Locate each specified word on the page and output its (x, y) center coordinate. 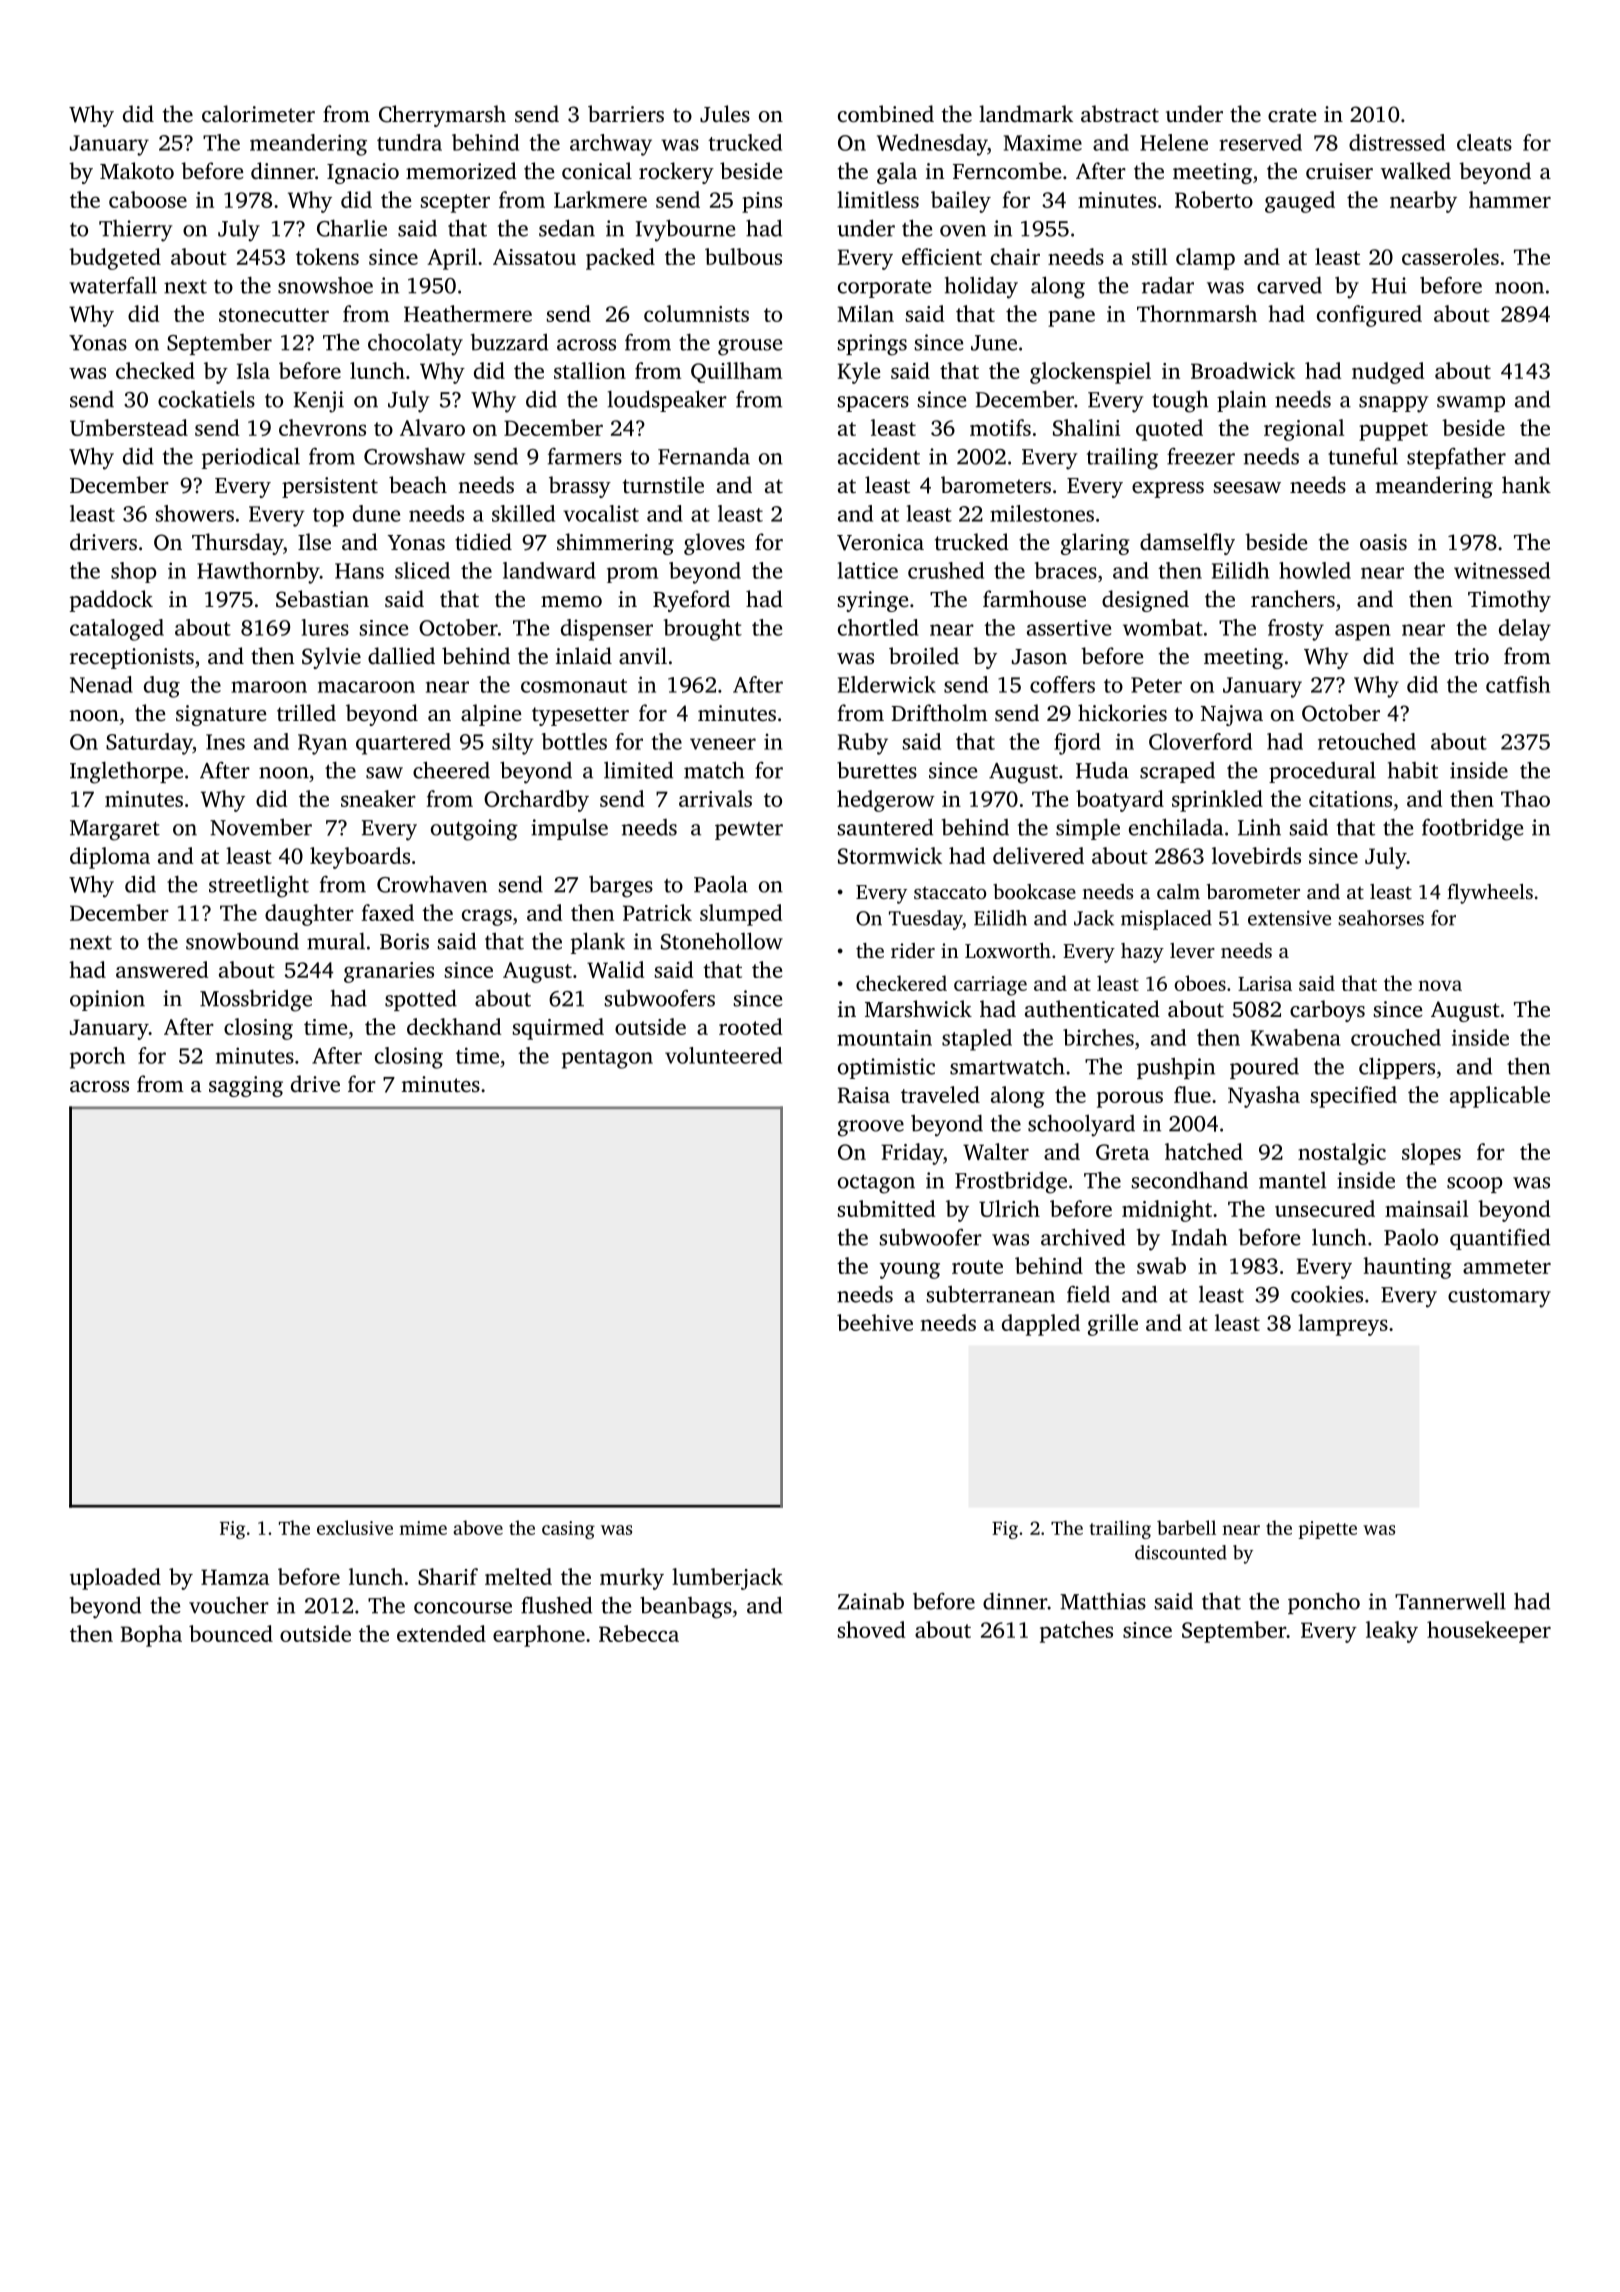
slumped (741, 915)
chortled (878, 627)
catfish (1518, 684)
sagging (246, 1086)
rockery (676, 173)
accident (879, 456)
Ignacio (363, 173)
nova (1440, 985)
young (910, 1270)
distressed (1397, 142)
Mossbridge (256, 1000)
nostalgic (1342, 1154)
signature (221, 715)
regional (1304, 430)
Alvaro (432, 427)
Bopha (151, 1636)
